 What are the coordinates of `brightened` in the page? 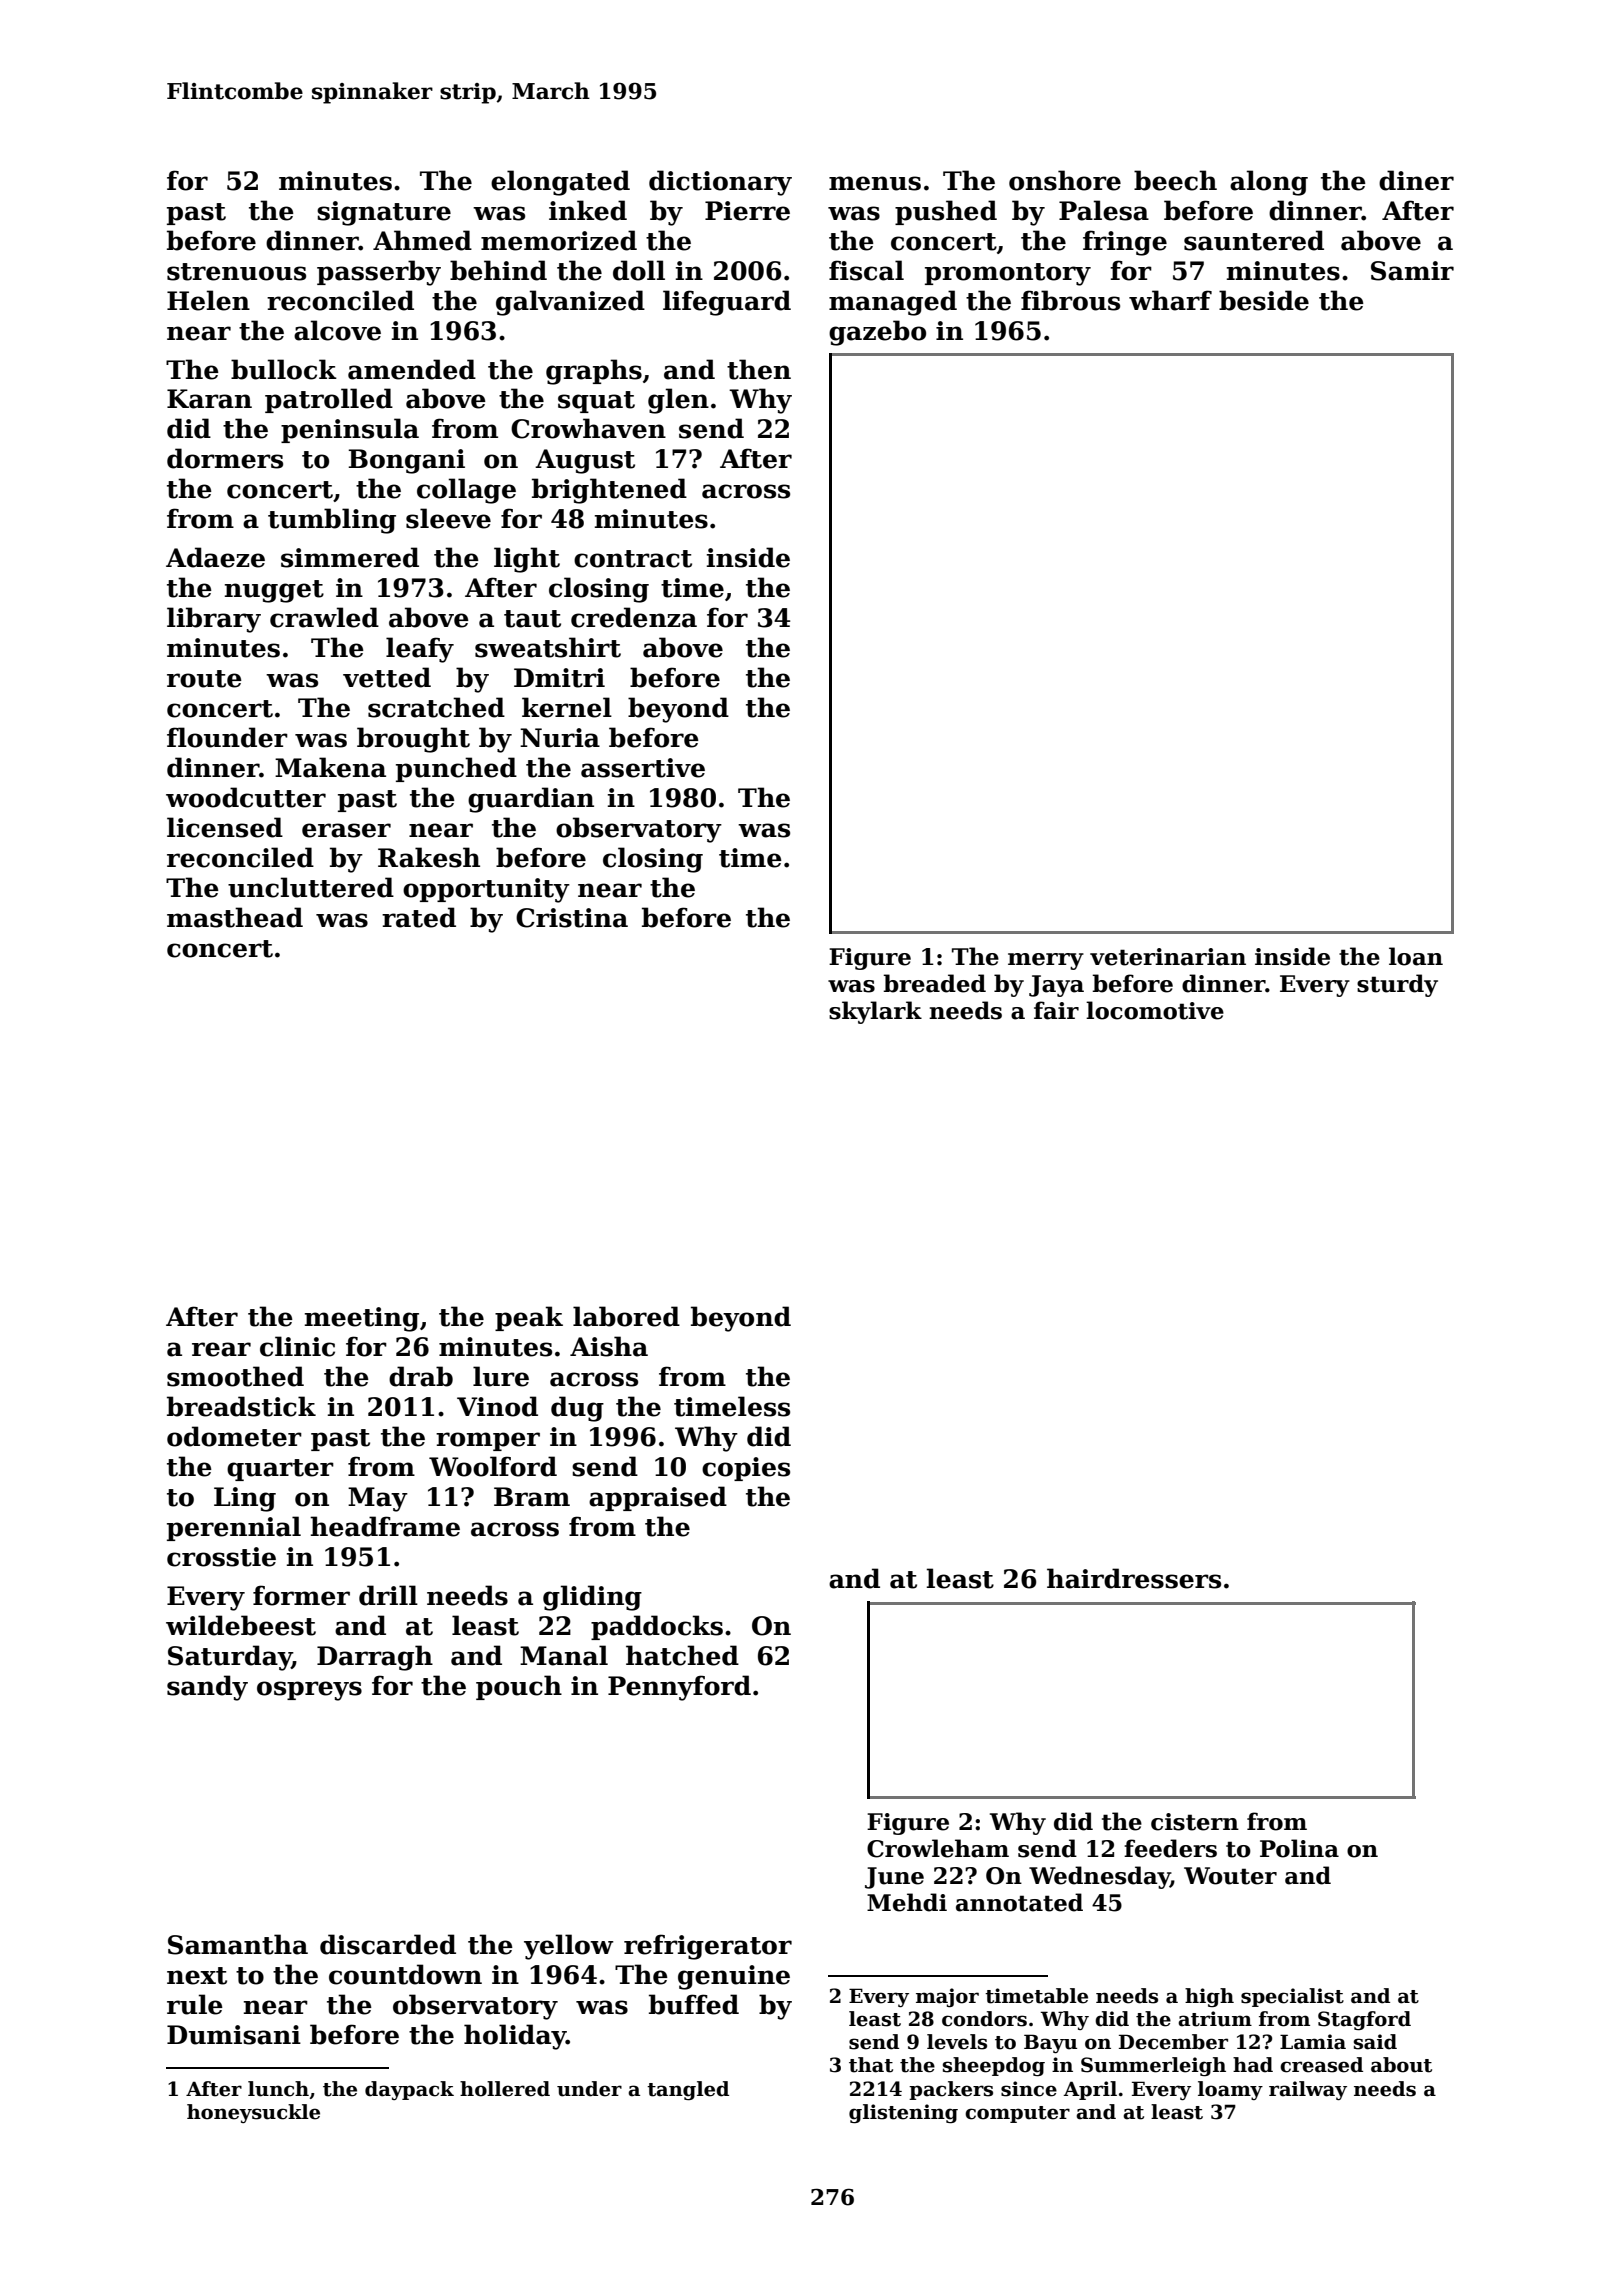 It's located at (609, 491).
